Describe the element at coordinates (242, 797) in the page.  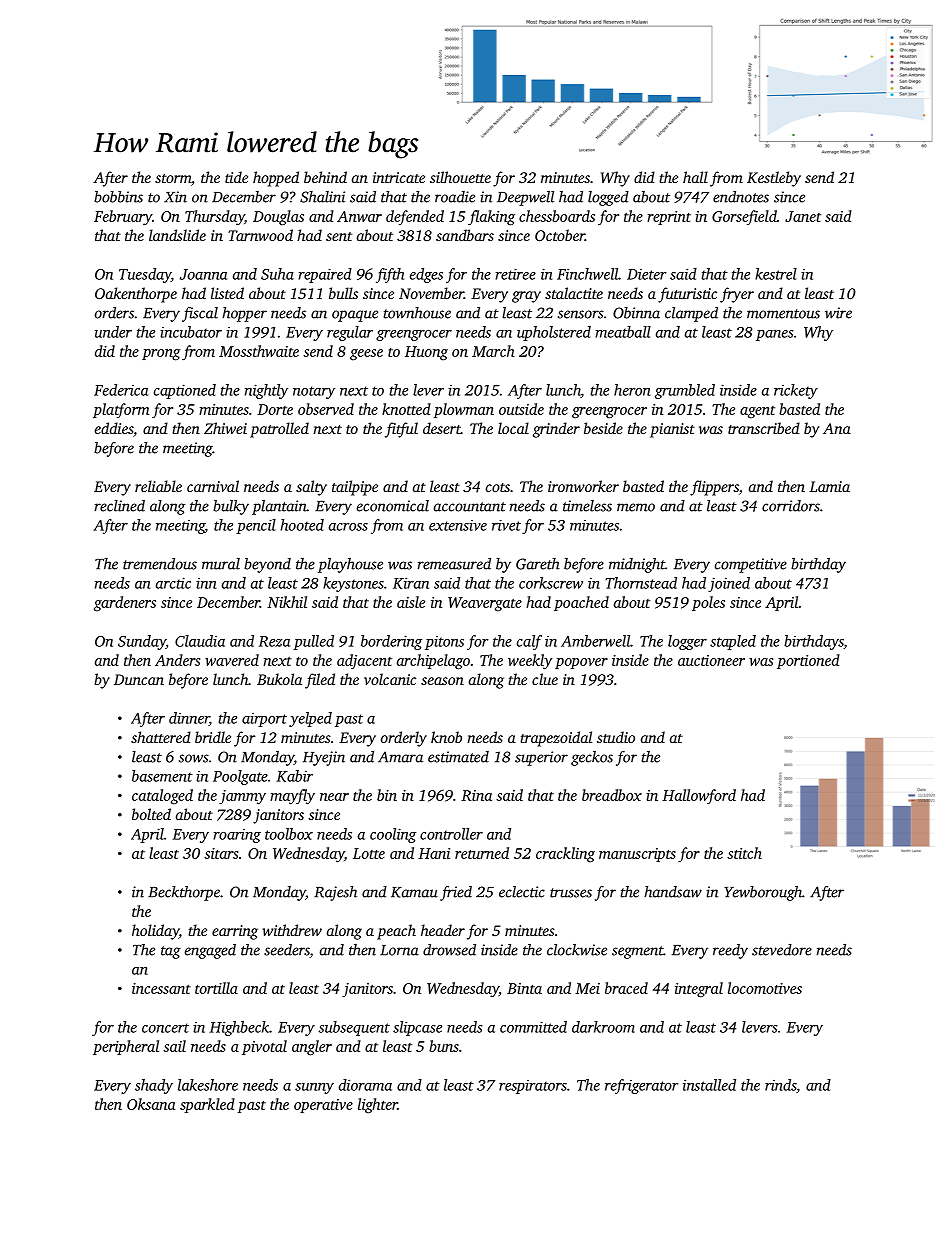
I see `jammy` at that location.
